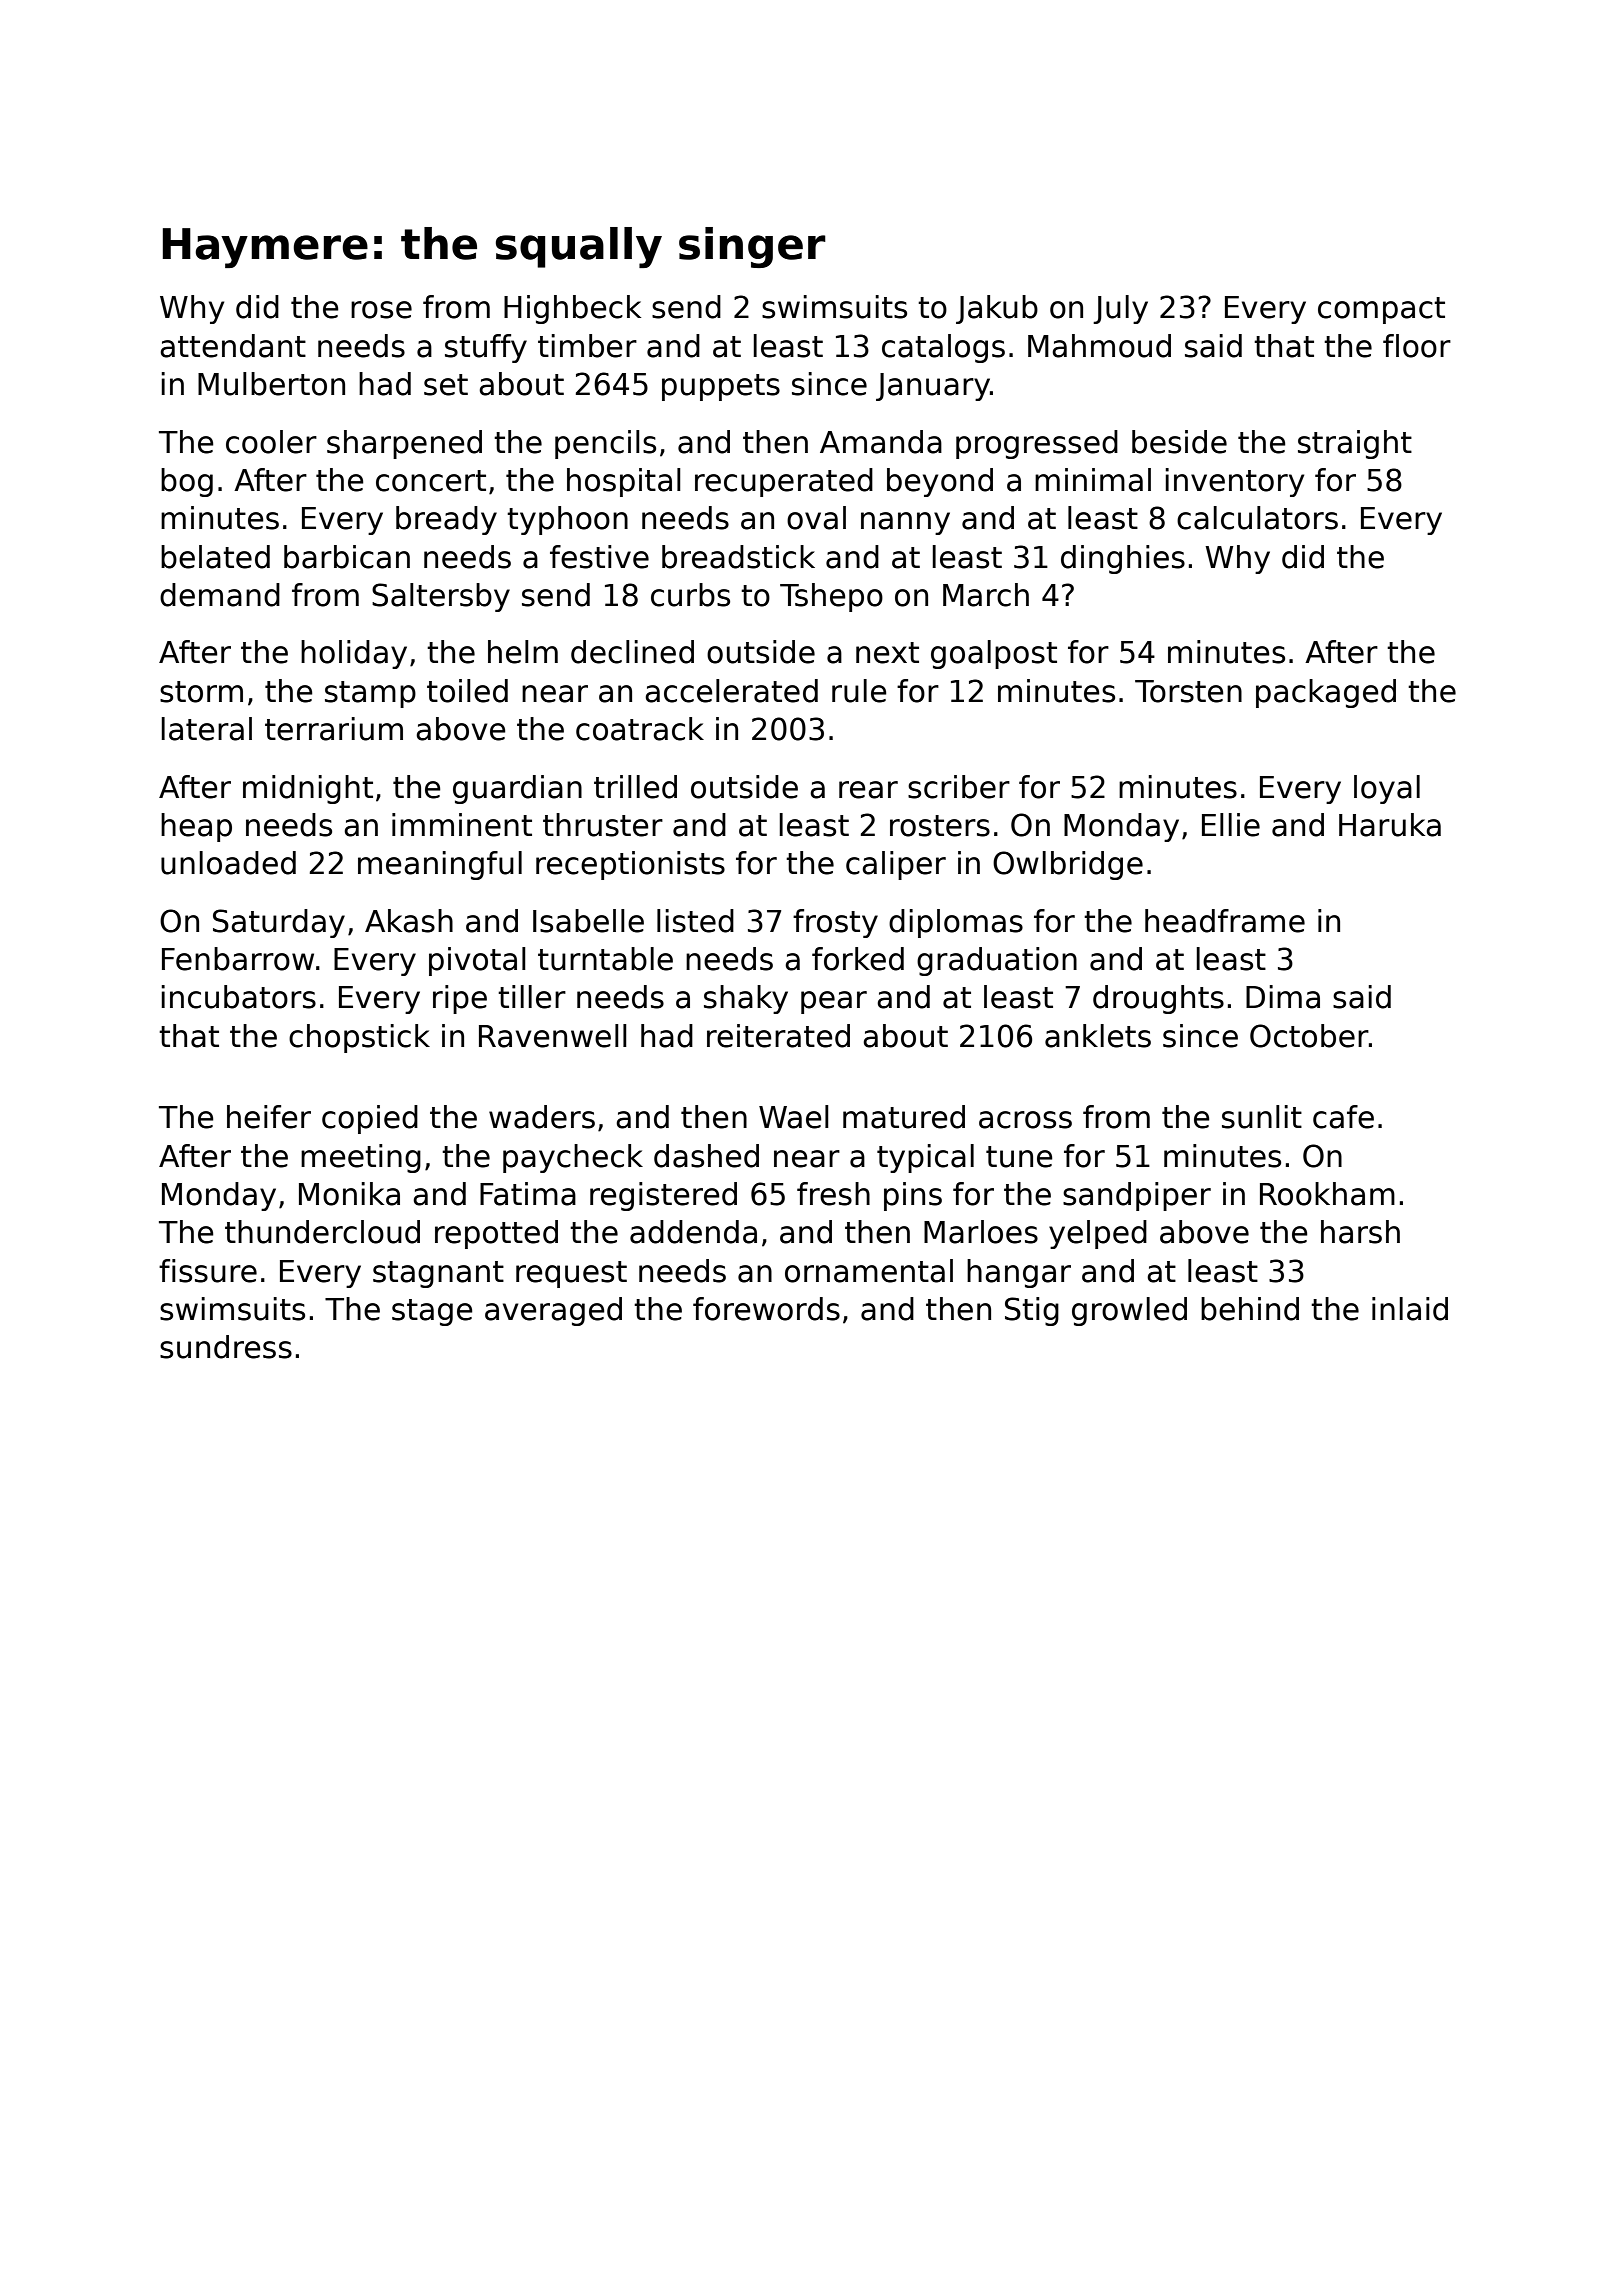 Image resolution: width=1620 pixels, height=2292 pixels. I want to click on oval, so click(816, 518).
